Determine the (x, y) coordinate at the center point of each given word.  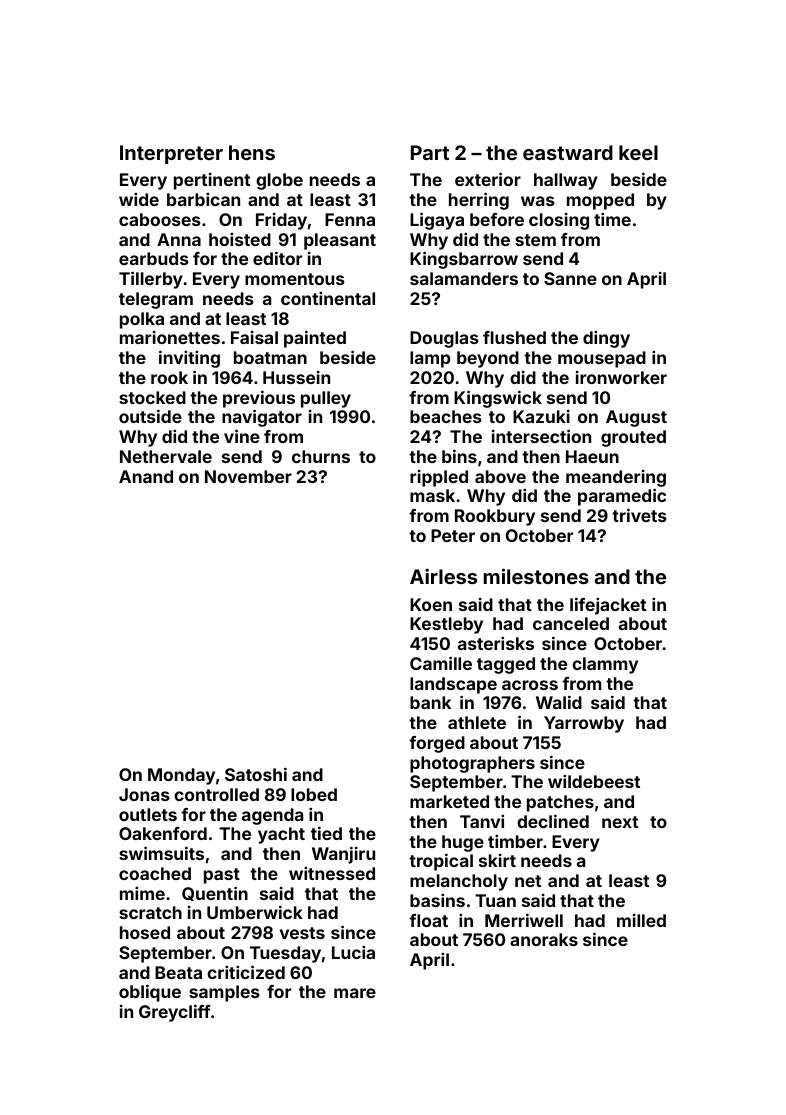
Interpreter (171, 154)
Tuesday (285, 954)
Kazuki (541, 416)
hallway (566, 181)
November (248, 476)
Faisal (254, 337)
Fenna (350, 219)
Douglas (444, 339)
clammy (605, 665)
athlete (477, 722)
